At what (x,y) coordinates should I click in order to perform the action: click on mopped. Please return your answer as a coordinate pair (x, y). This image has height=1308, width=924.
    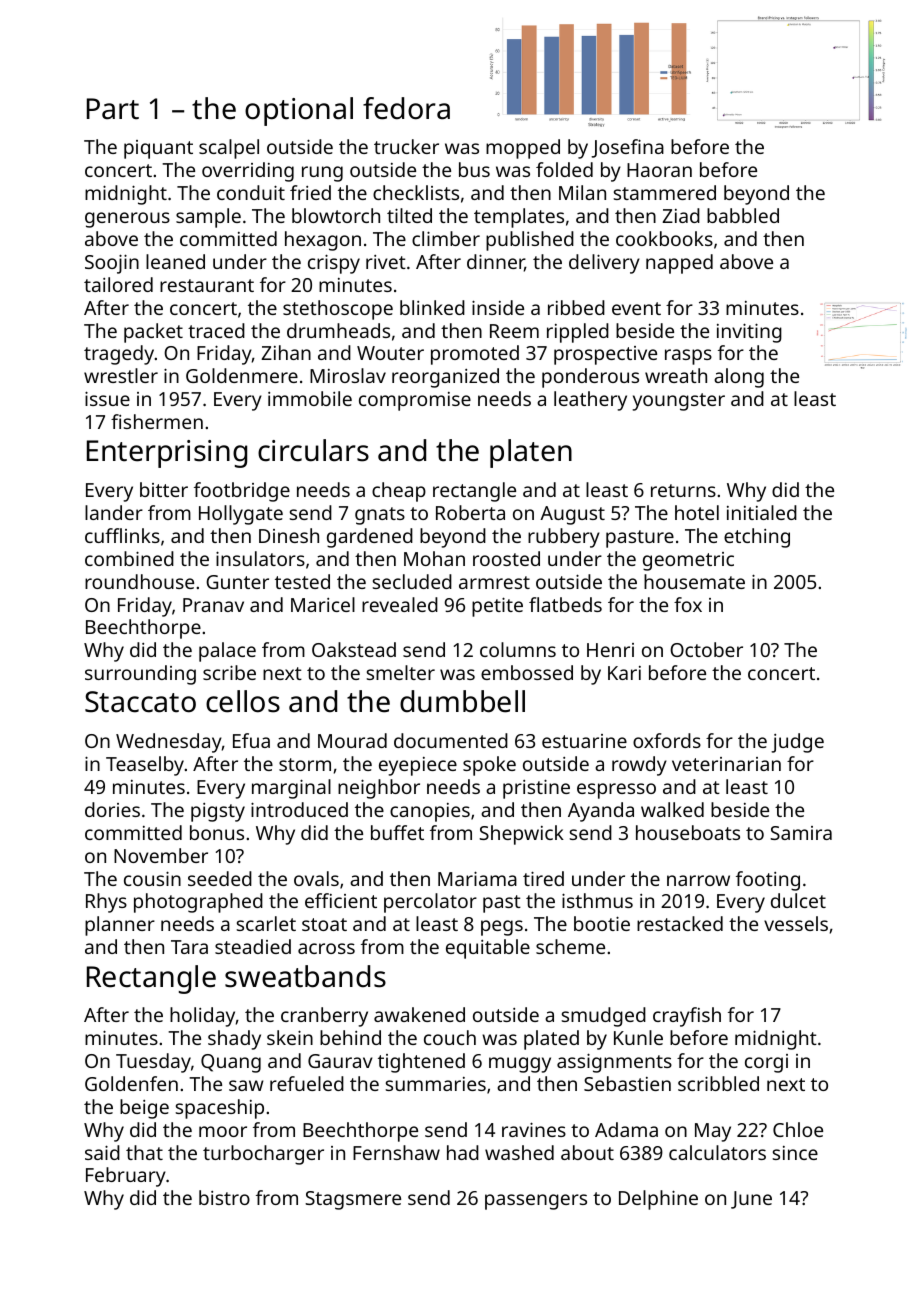
    Looking at the image, I should click on (523, 149).
